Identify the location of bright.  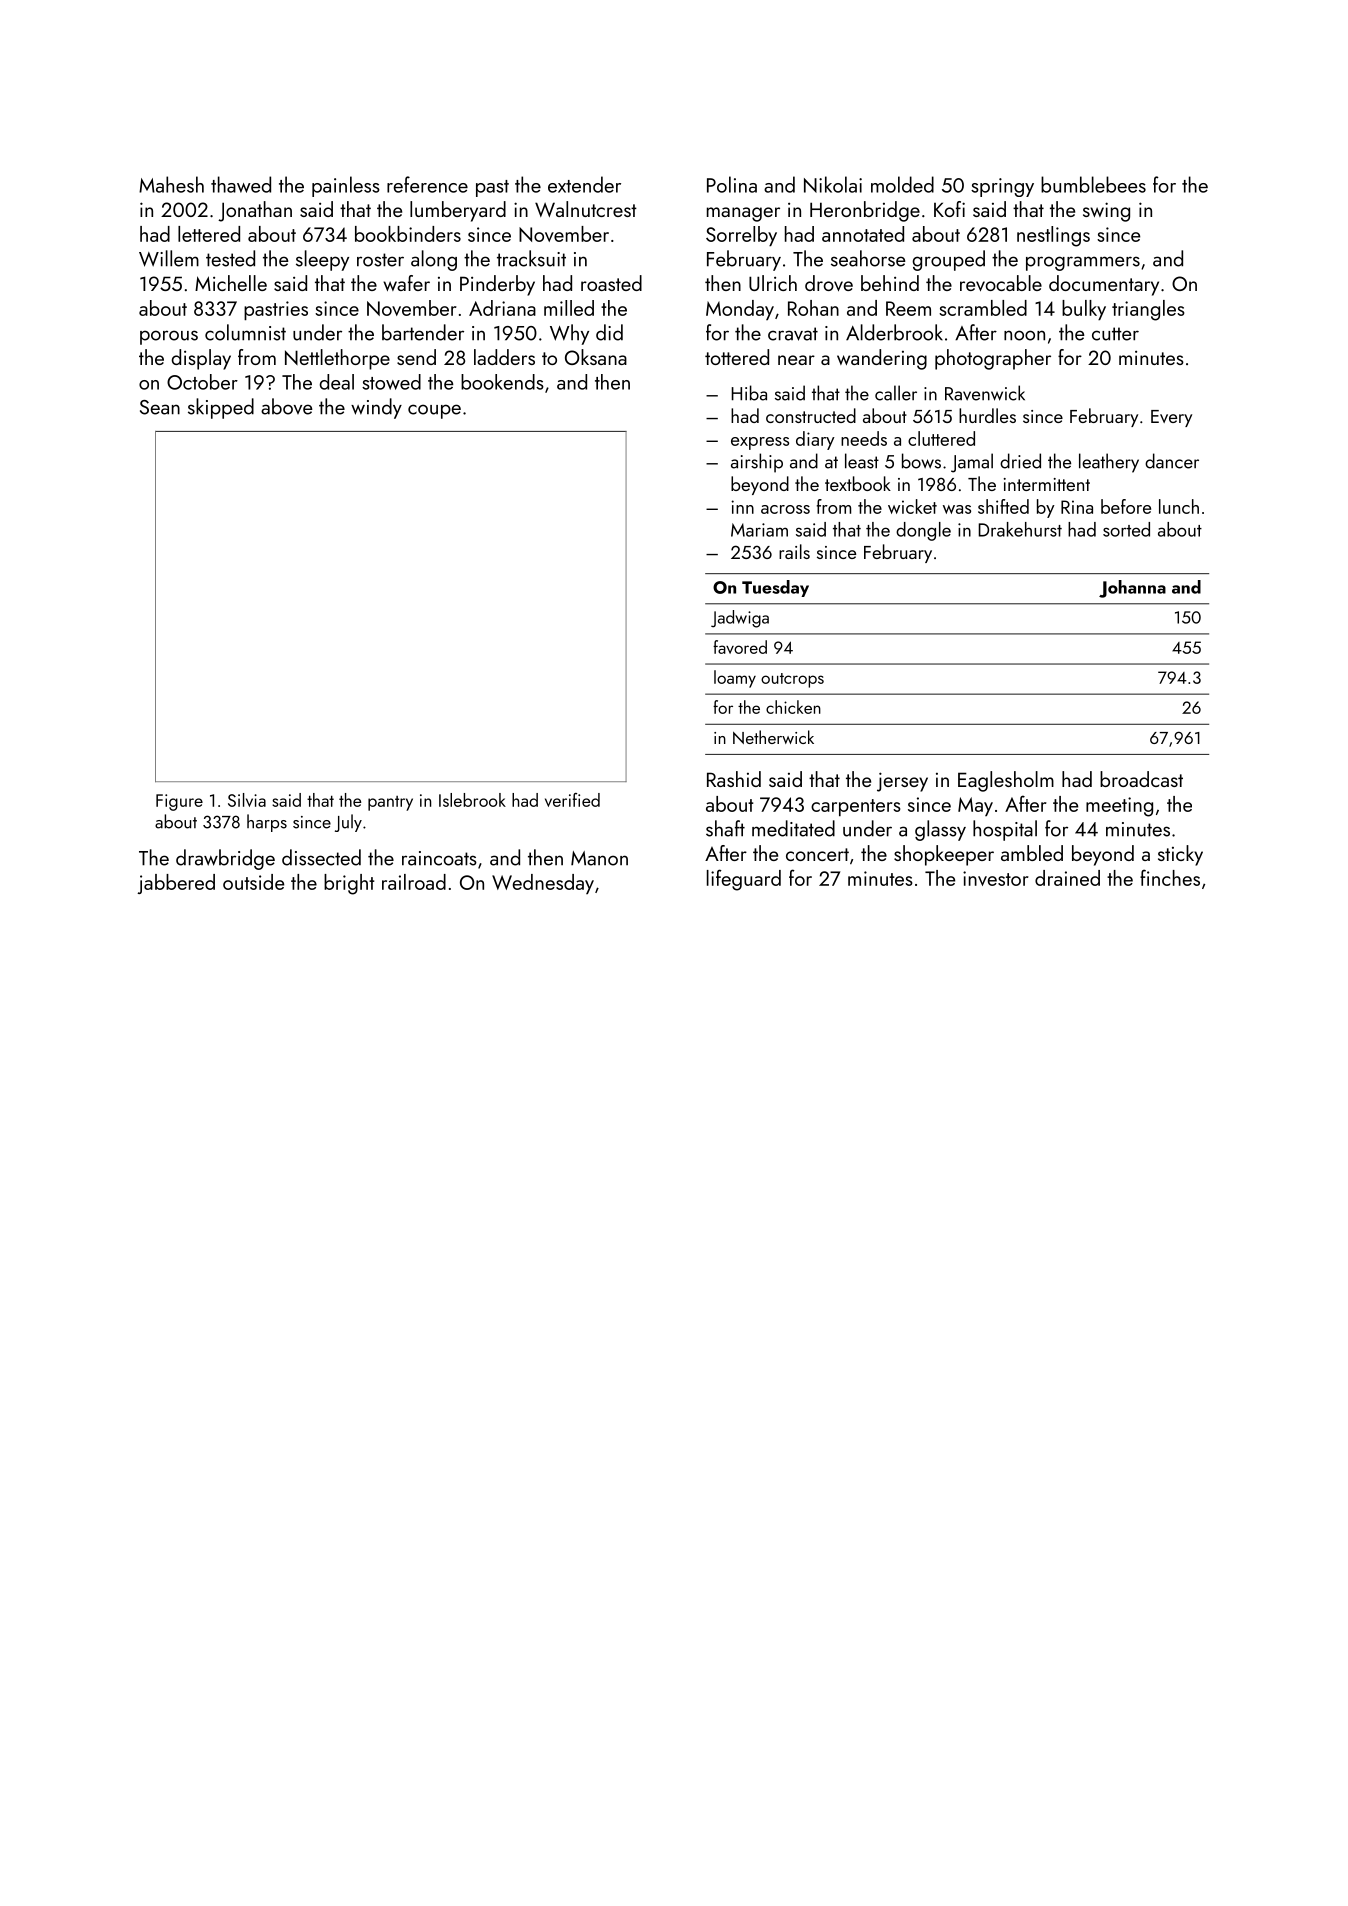
(349, 884).
